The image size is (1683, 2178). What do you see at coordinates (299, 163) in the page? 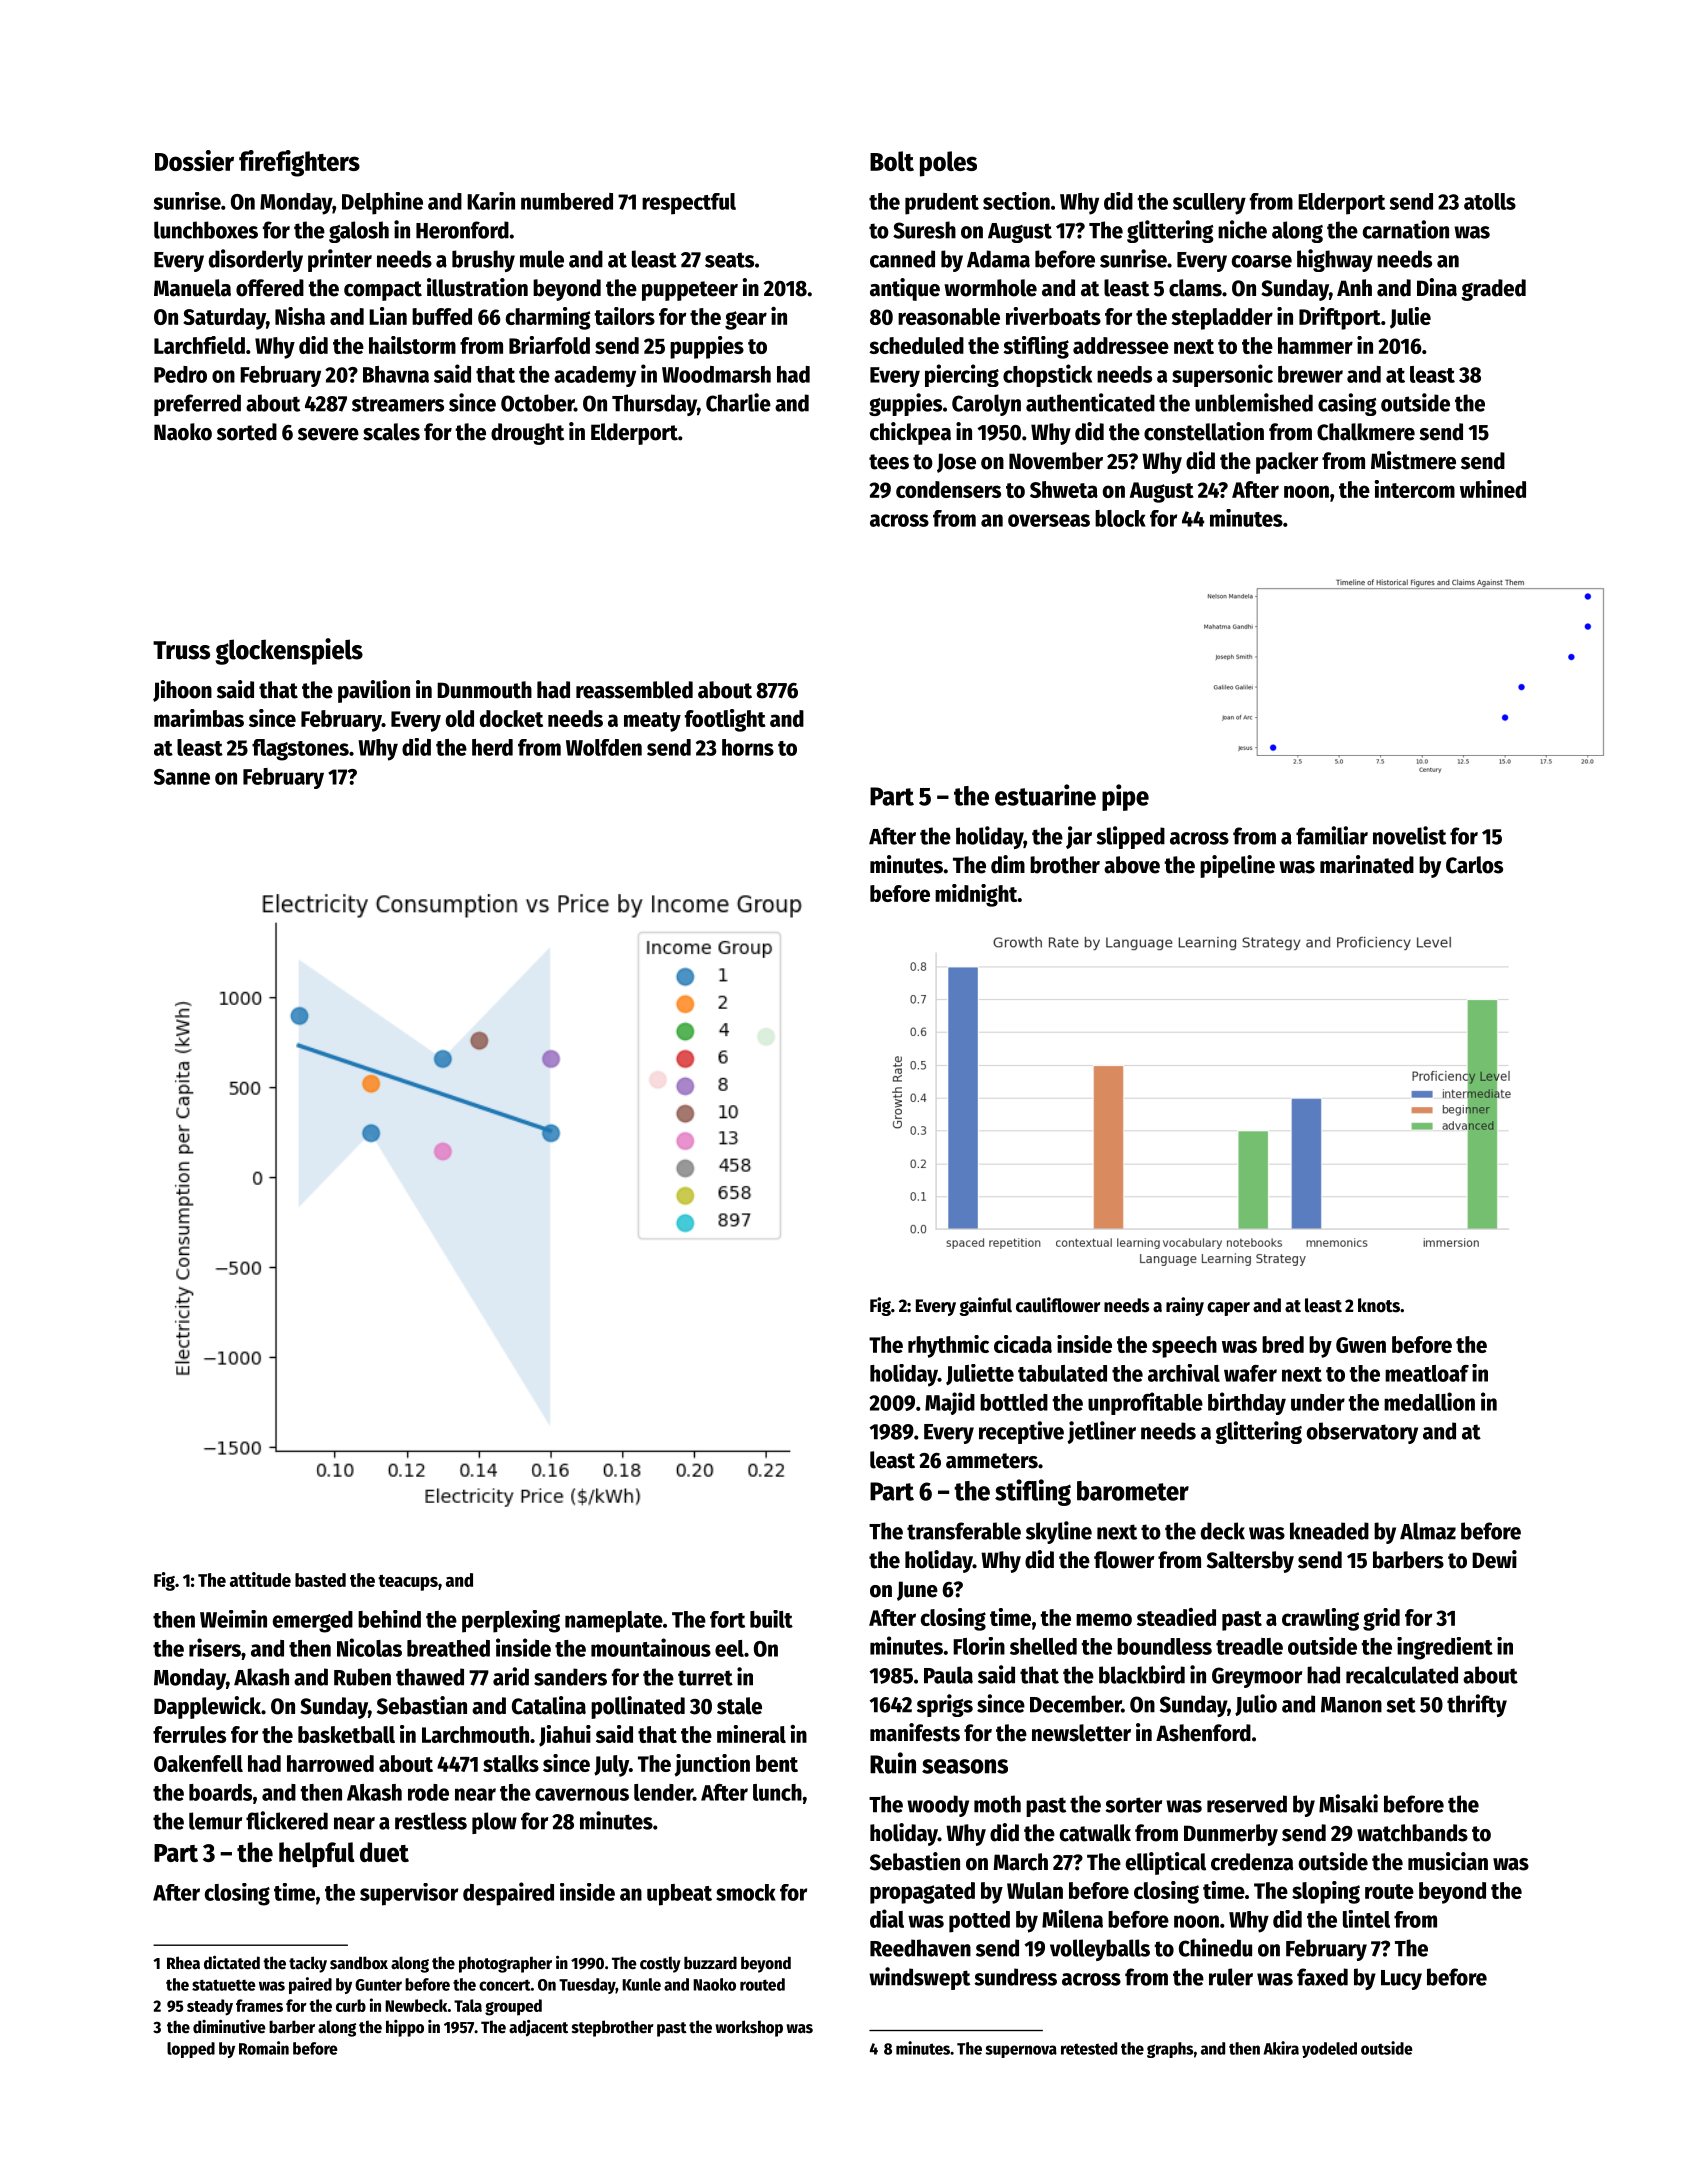
I see `firefighters` at bounding box center [299, 163].
